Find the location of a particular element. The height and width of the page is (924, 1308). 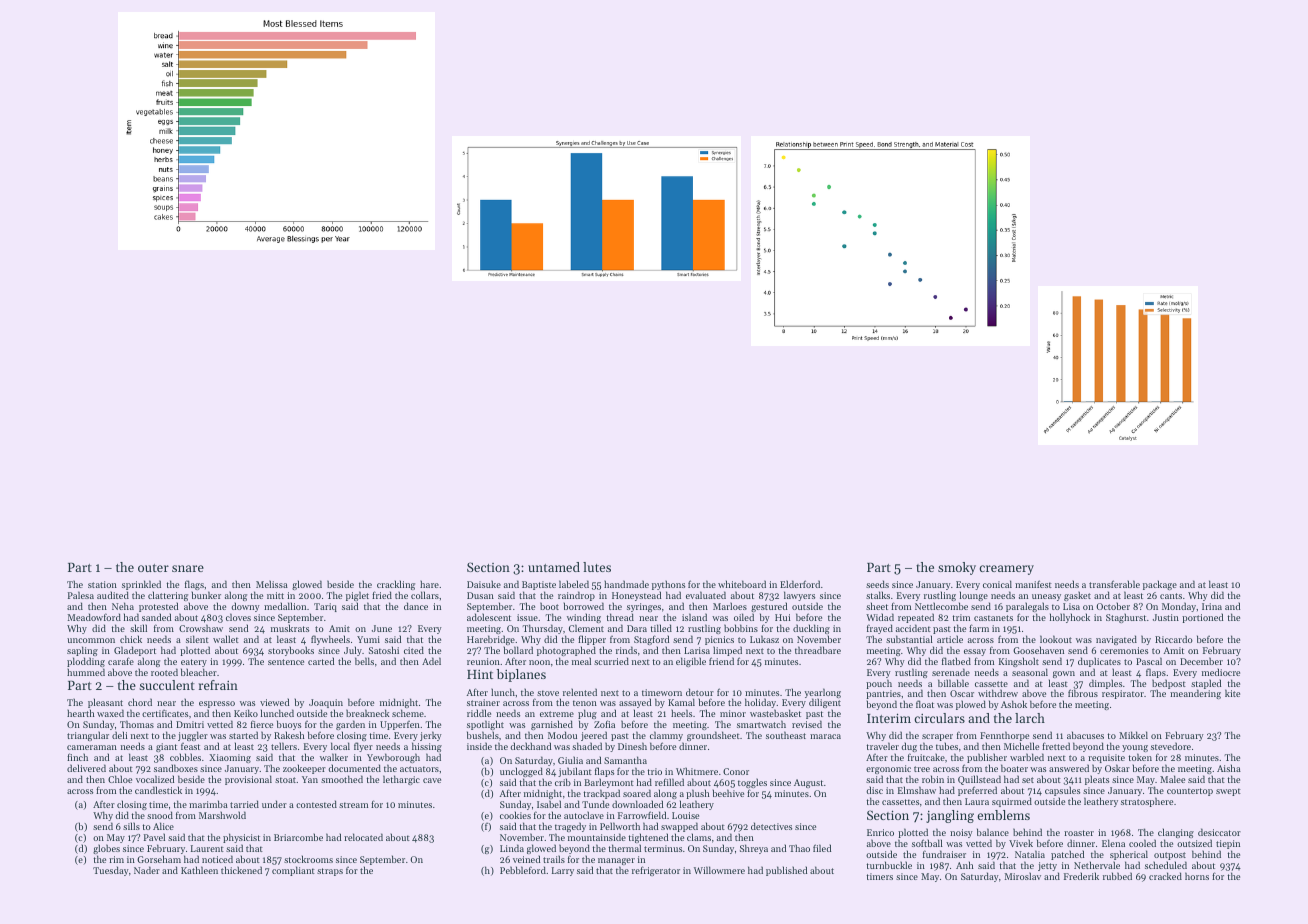

Nettlecombe is located at coordinates (941, 606).
